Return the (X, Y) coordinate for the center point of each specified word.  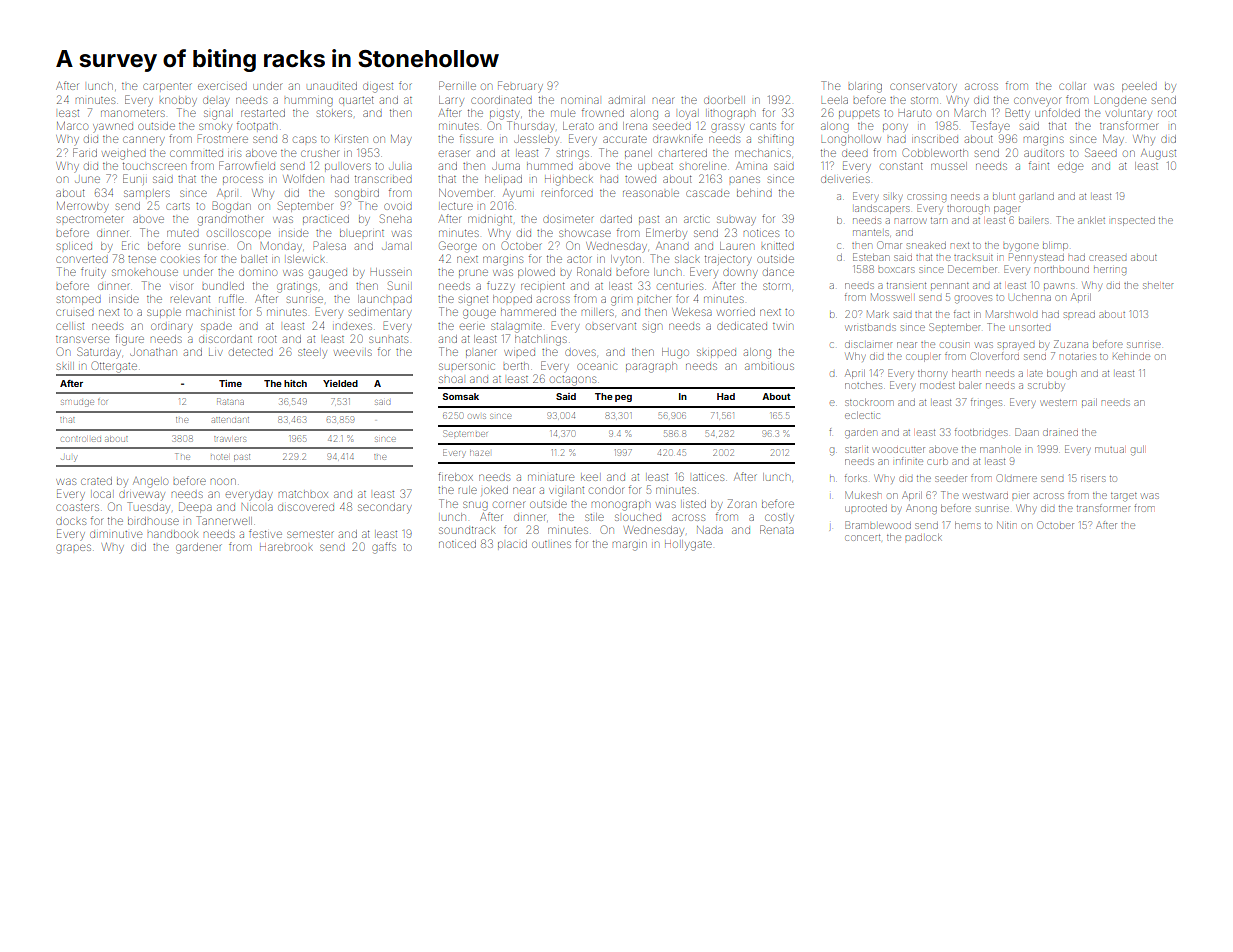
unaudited (332, 86)
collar (1072, 86)
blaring (865, 87)
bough (1062, 374)
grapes (73, 549)
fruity (93, 272)
